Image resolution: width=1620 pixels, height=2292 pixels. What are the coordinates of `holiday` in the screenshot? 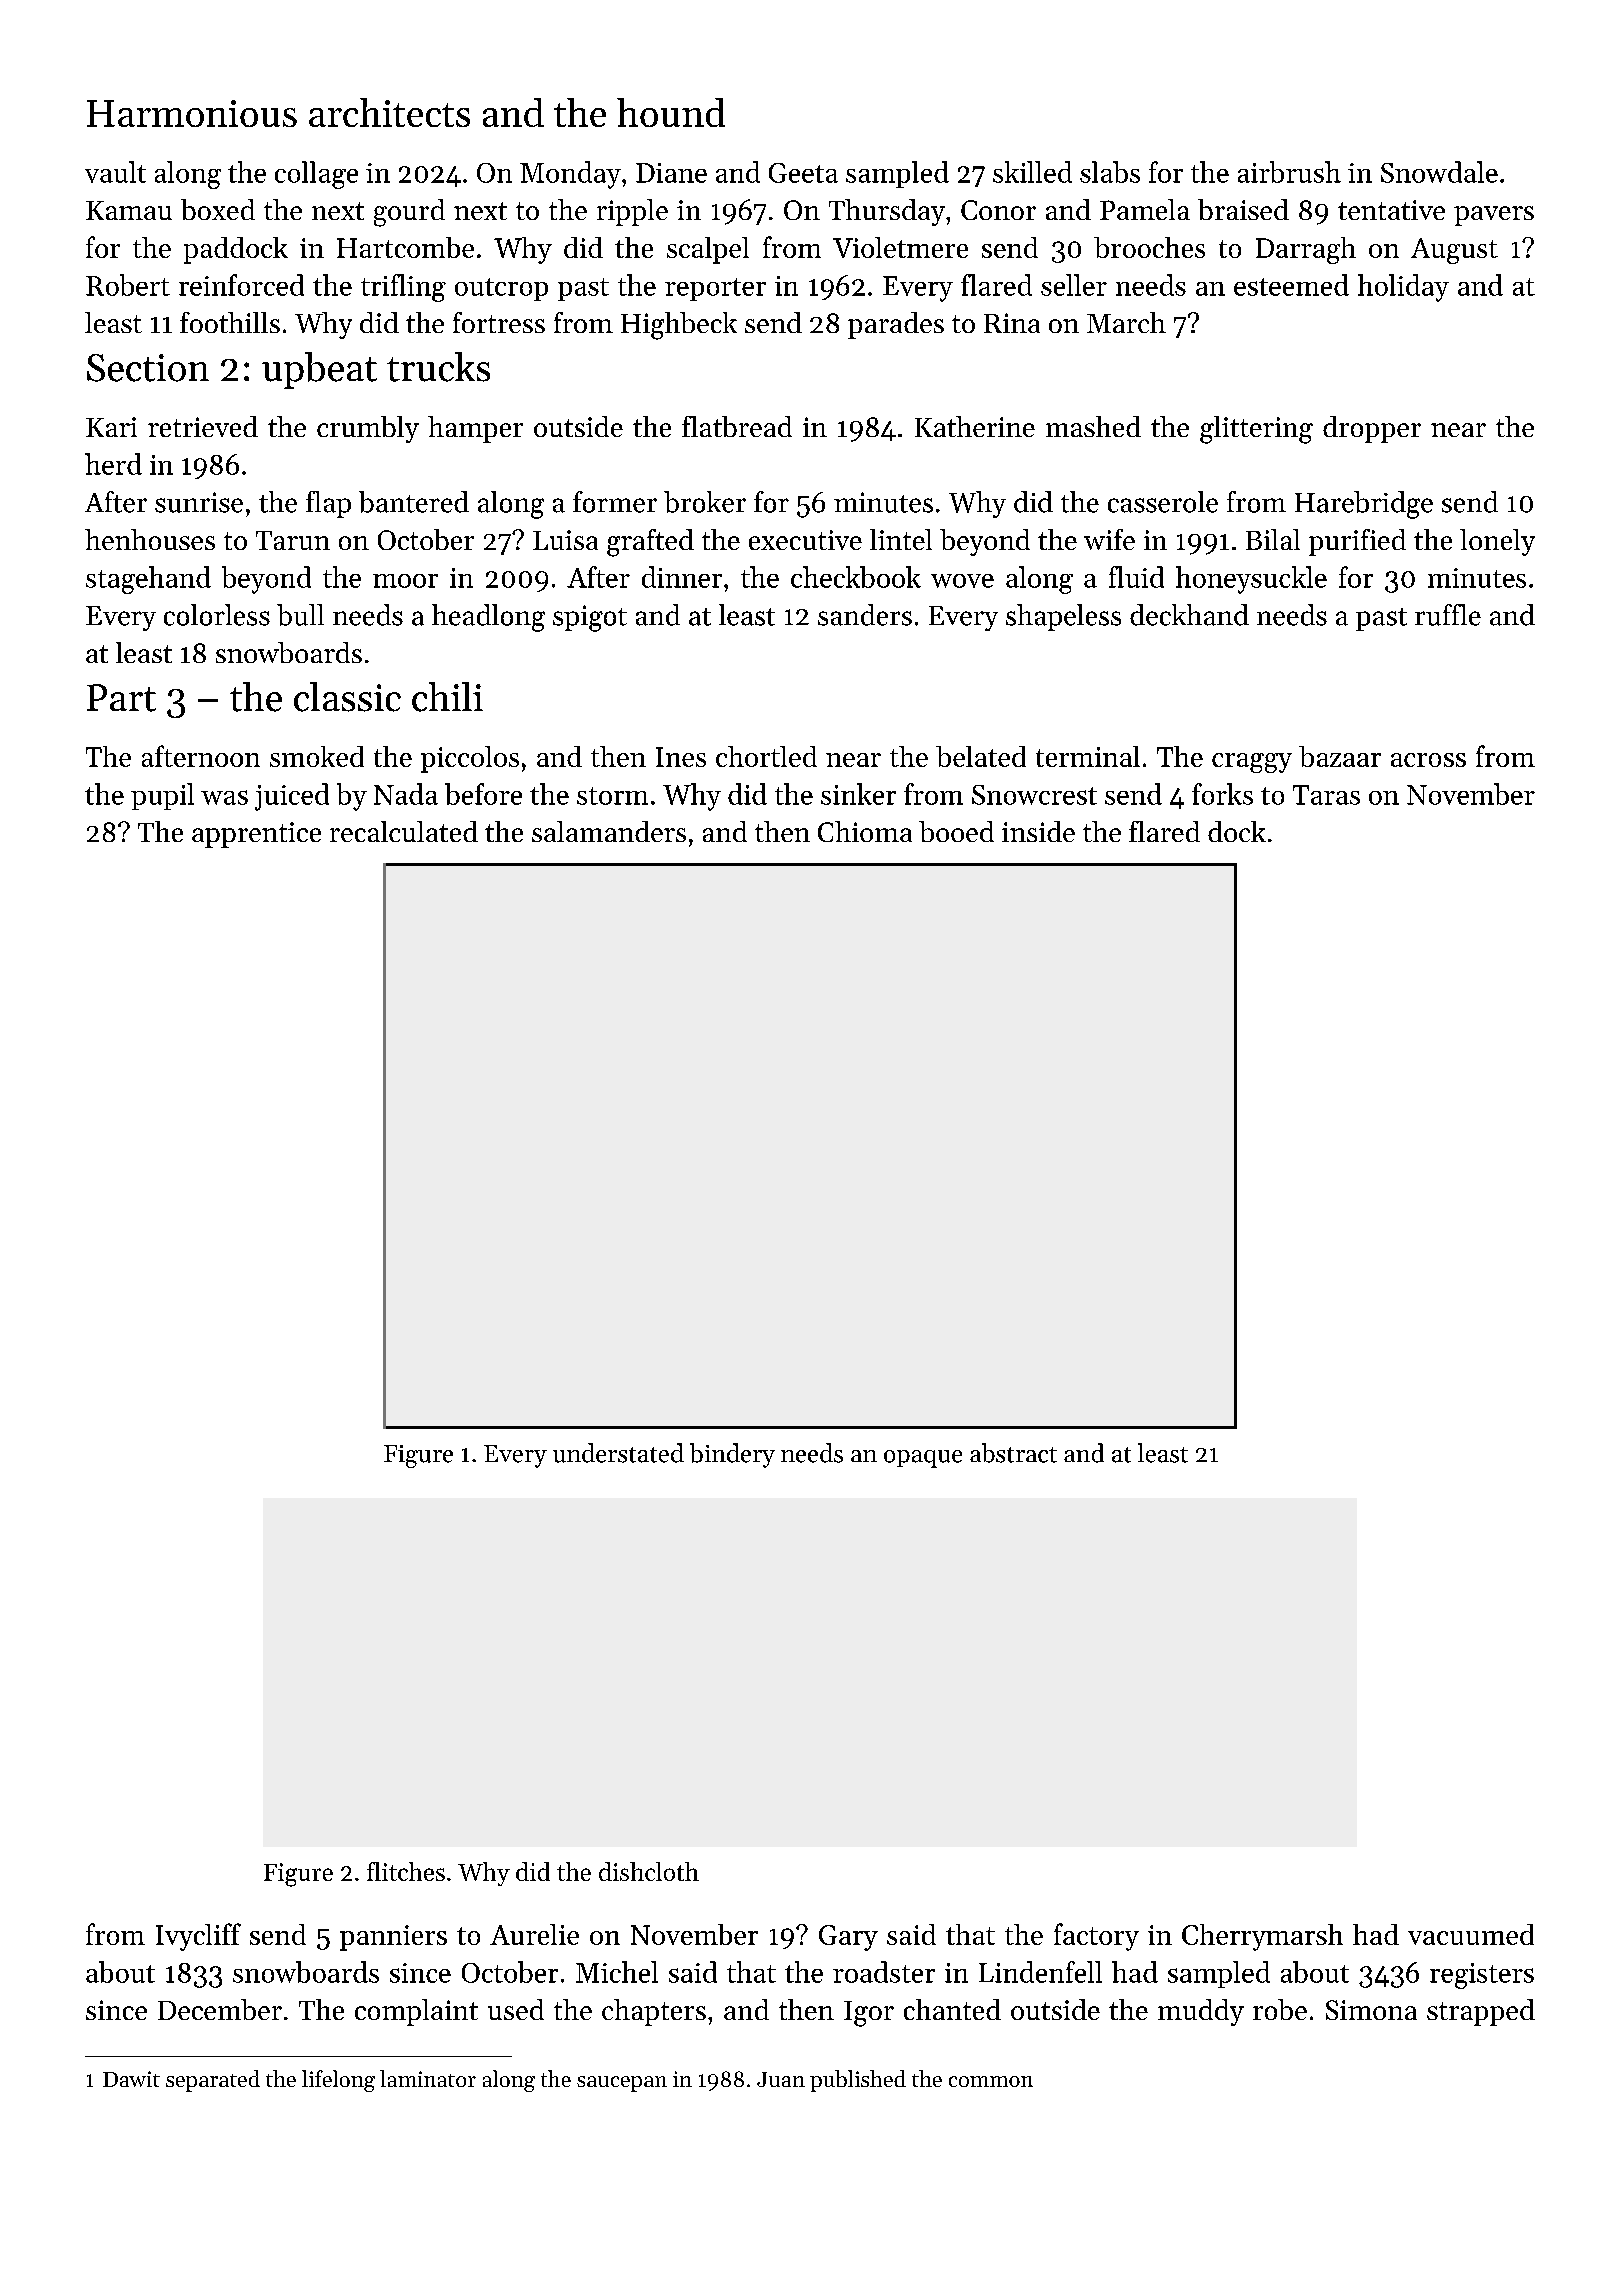 It's located at (1403, 288).
